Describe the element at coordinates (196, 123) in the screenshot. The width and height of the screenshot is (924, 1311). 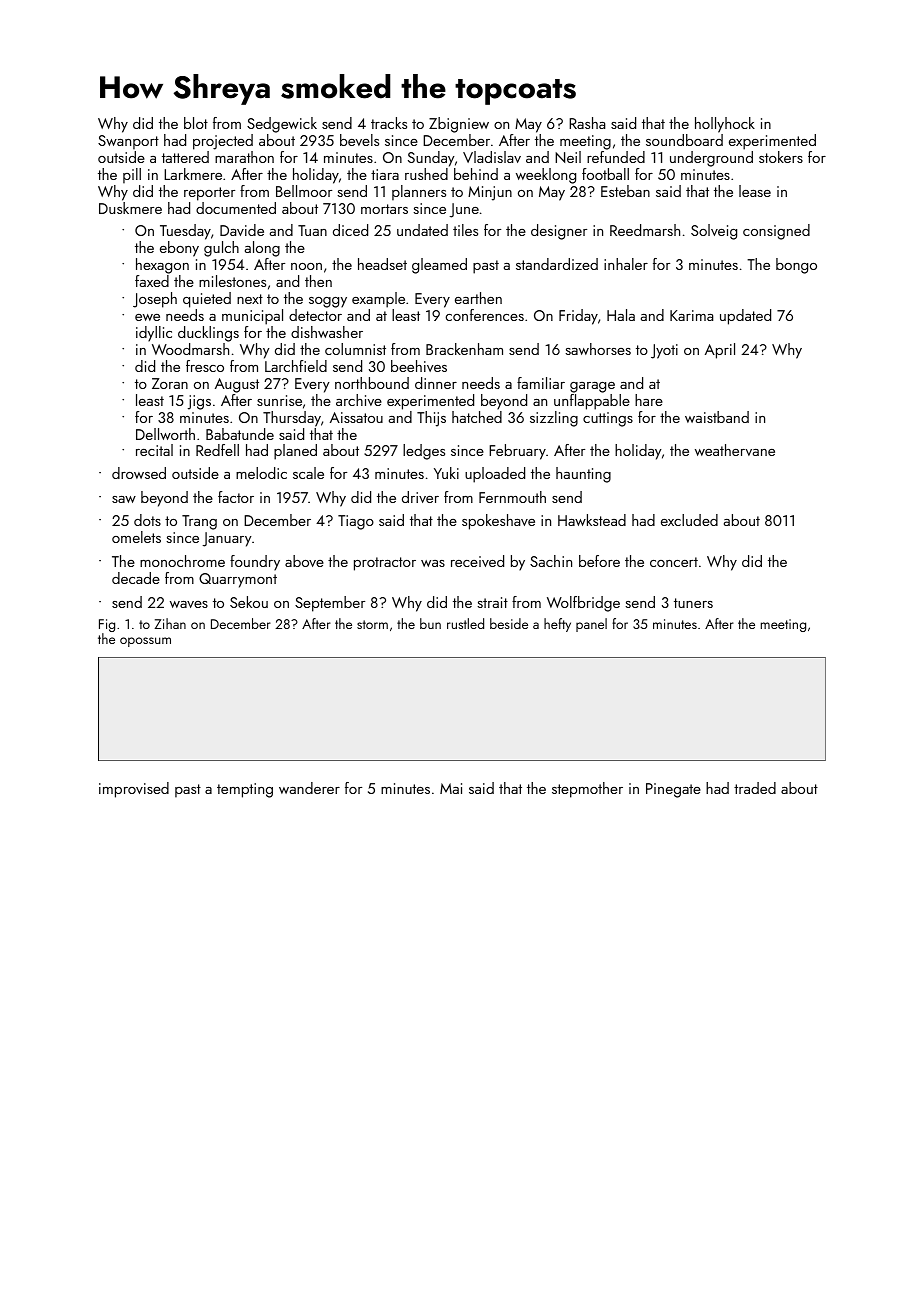
I see `blot` at that location.
